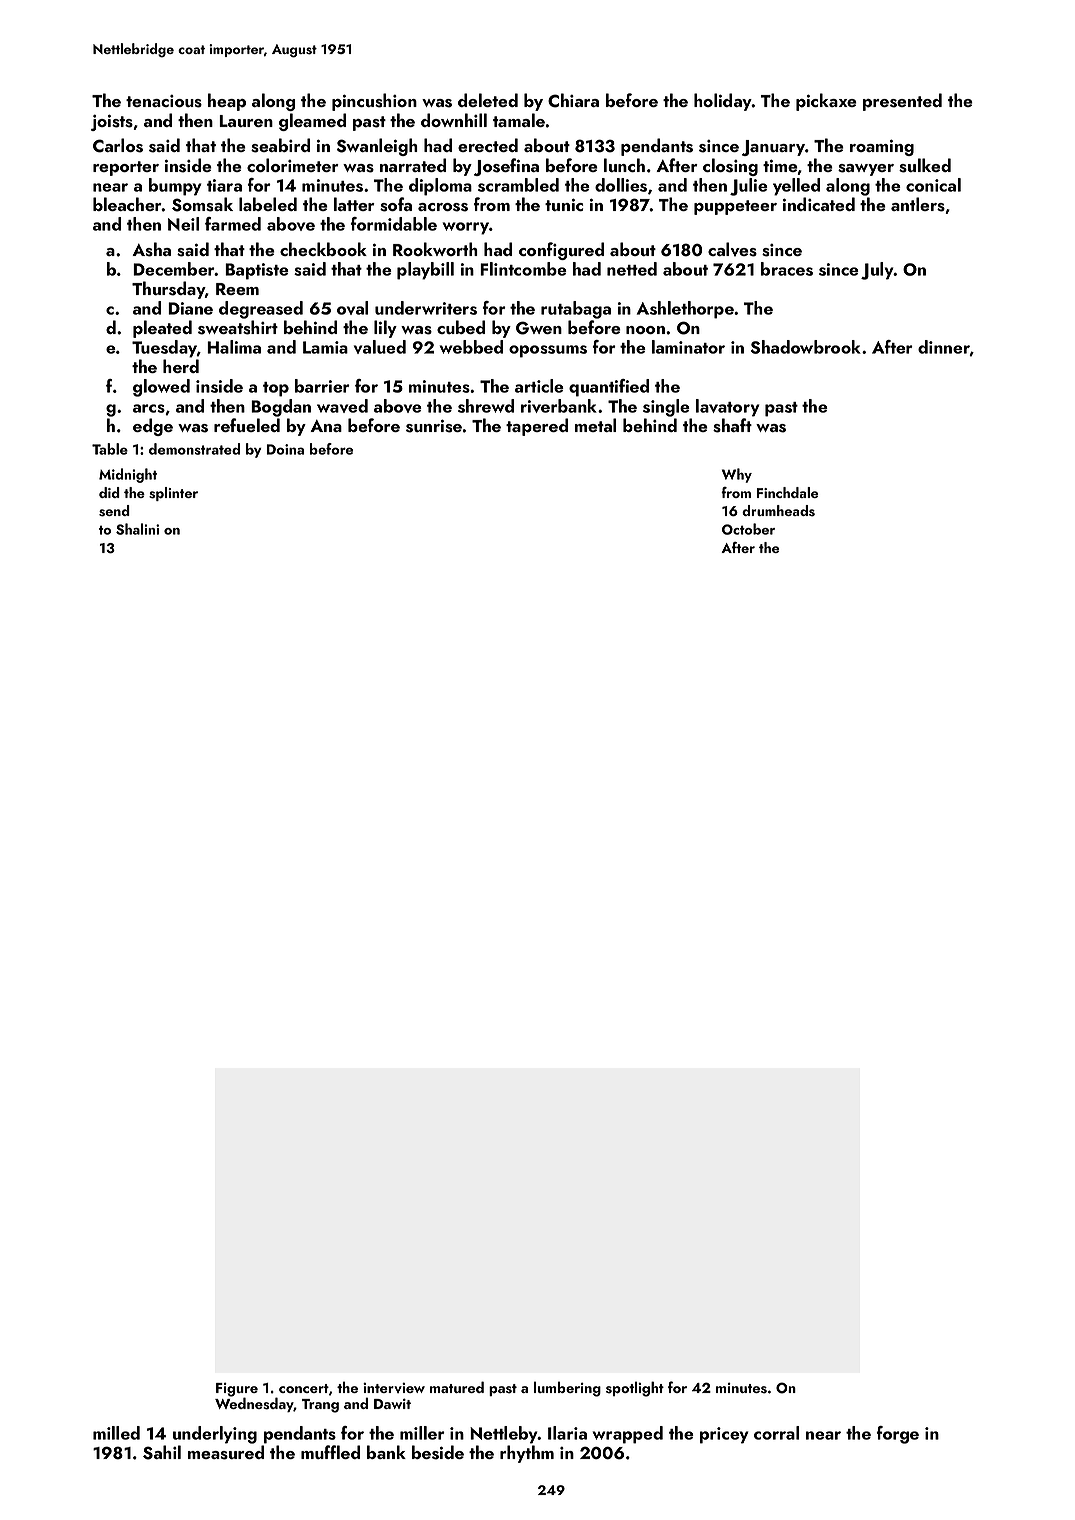 The width and height of the screenshot is (1075, 1520). What do you see at coordinates (304, 1388) in the screenshot?
I see `concert` at bounding box center [304, 1388].
